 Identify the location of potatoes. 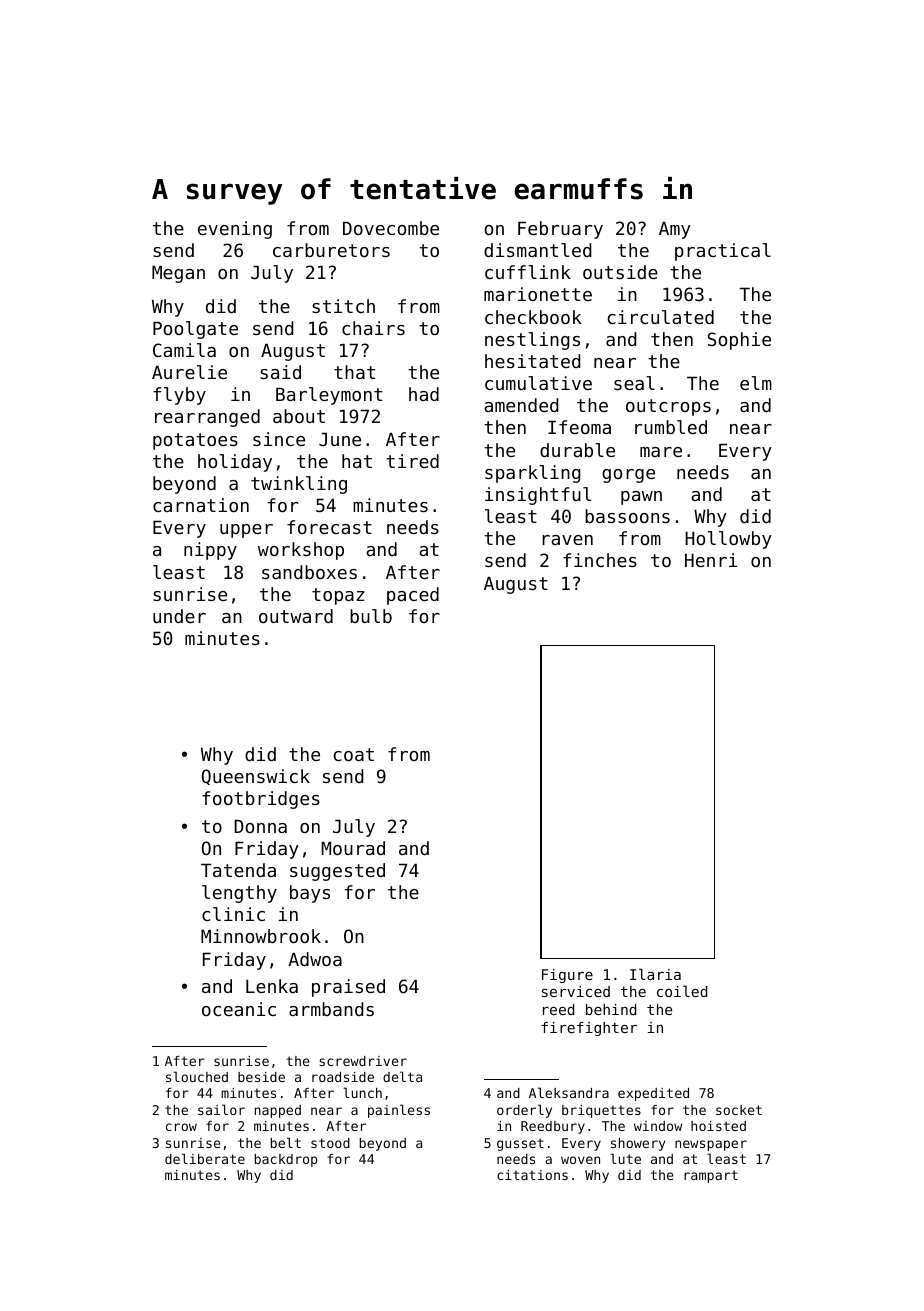
(195, 441).
